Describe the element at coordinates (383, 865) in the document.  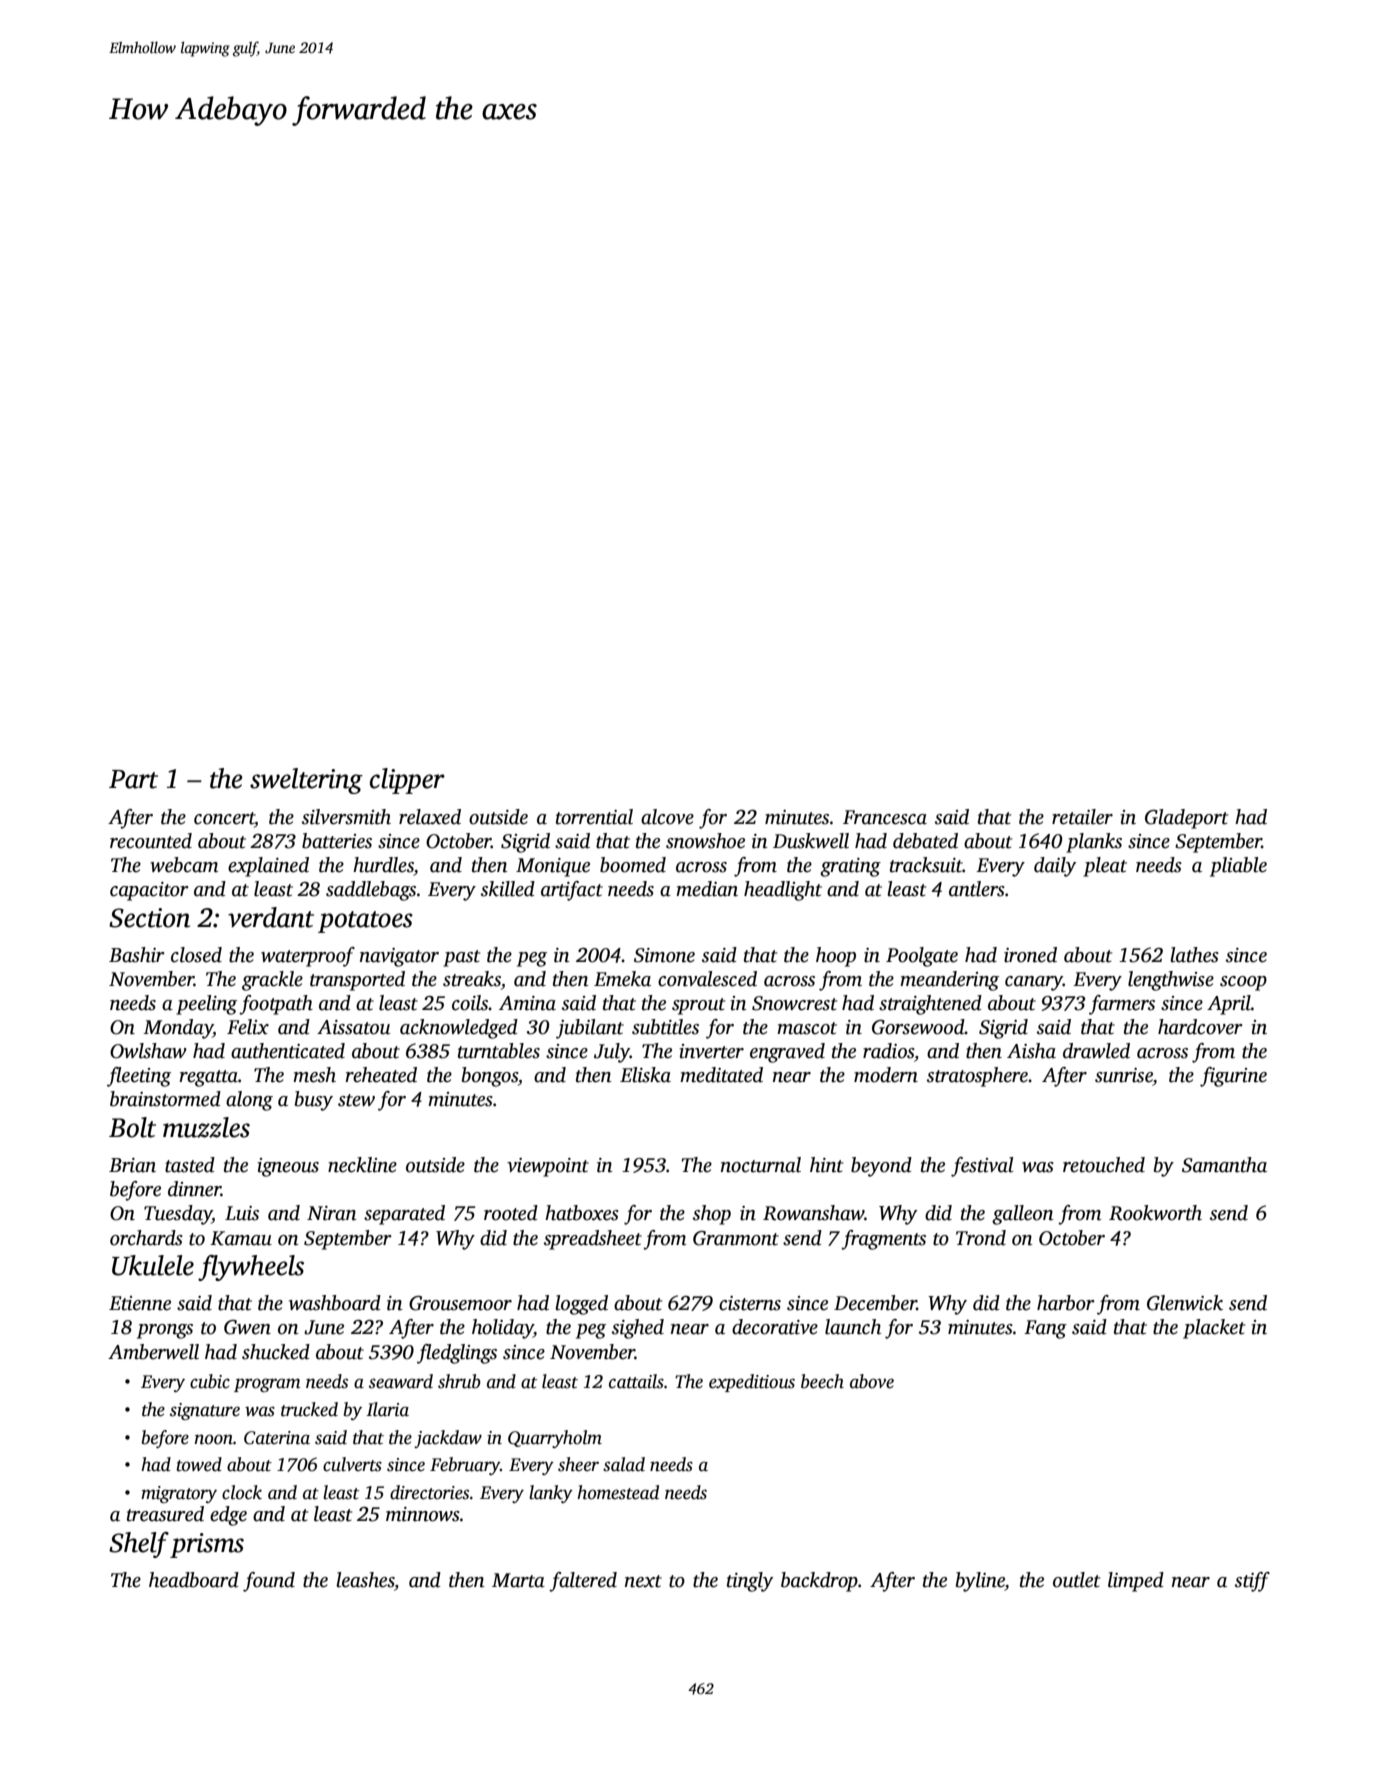
I see `hurdles` at that location.
